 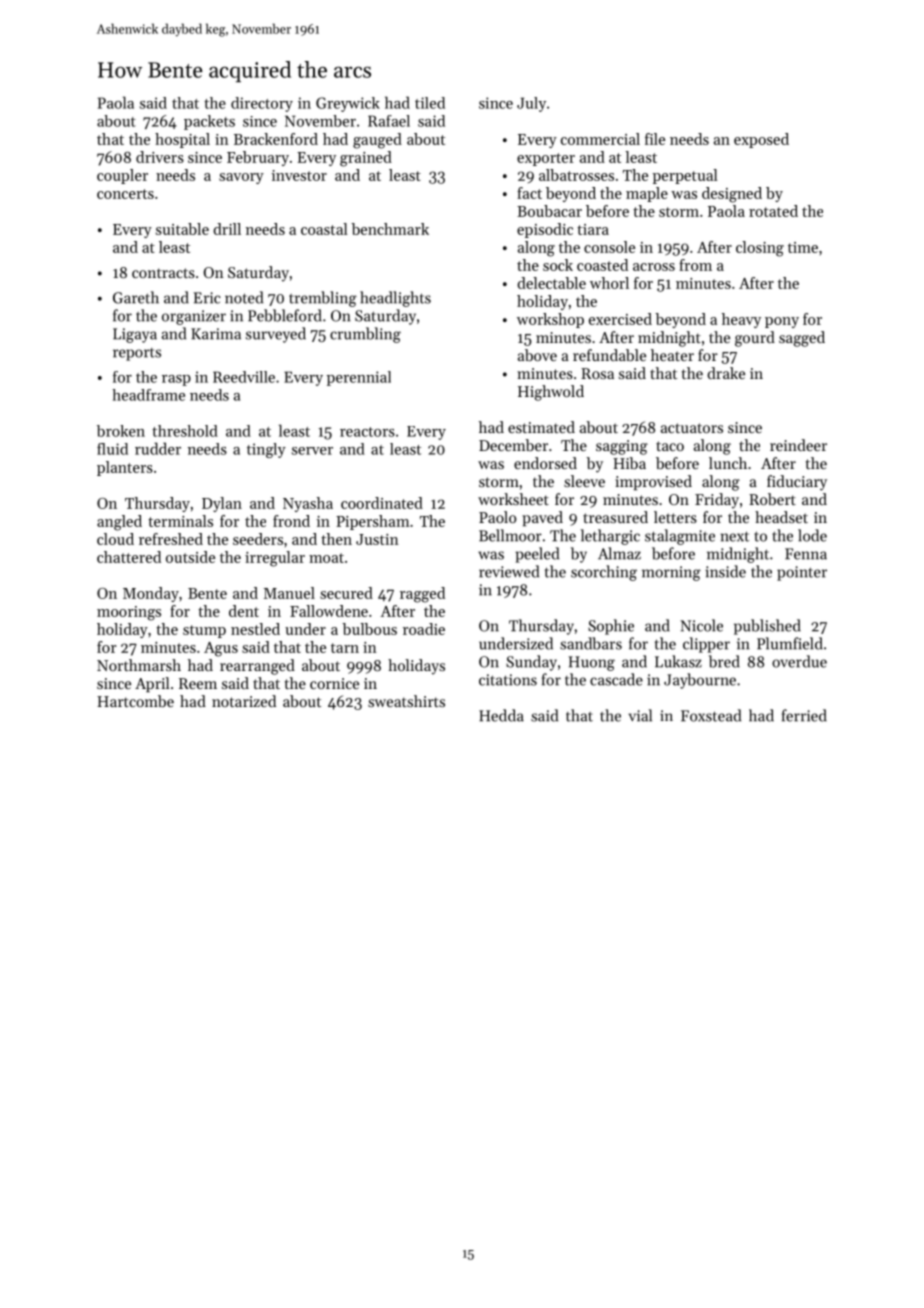 What do you see at coordinates (262, 104) in the screenshot?
I see `directory` at bounding box center [262, 104].
